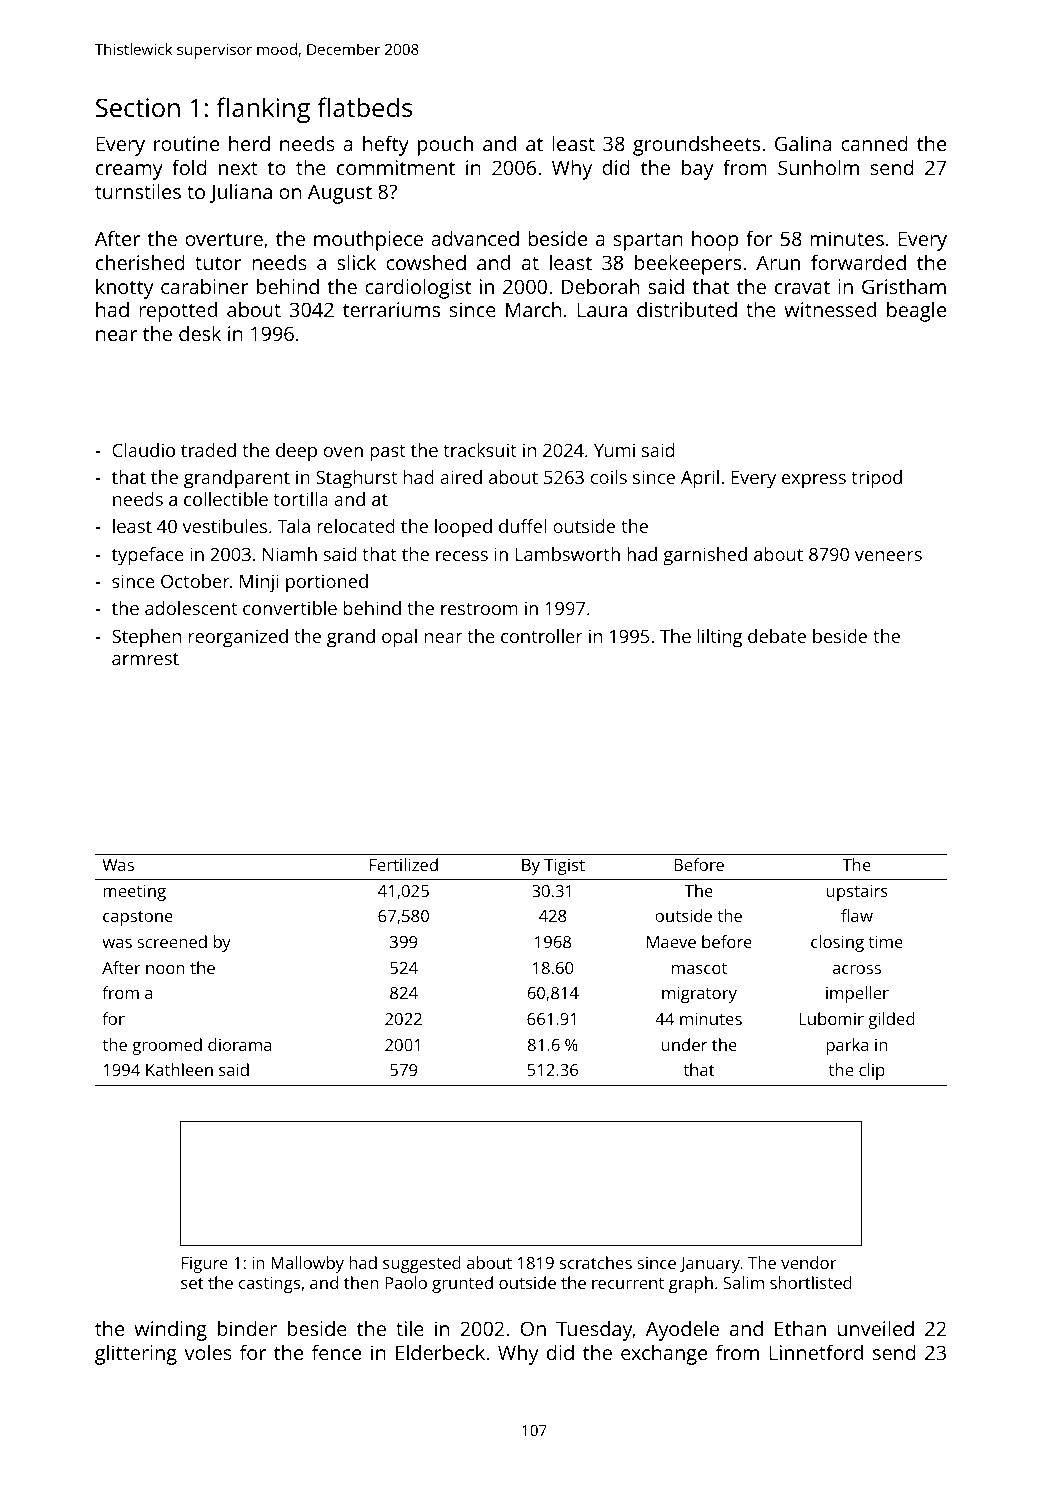 This page has height=1510, width=1042. What do you see at coordinates (874, 143) in the page?
I see `canned` at bounding box center [874, 143].
